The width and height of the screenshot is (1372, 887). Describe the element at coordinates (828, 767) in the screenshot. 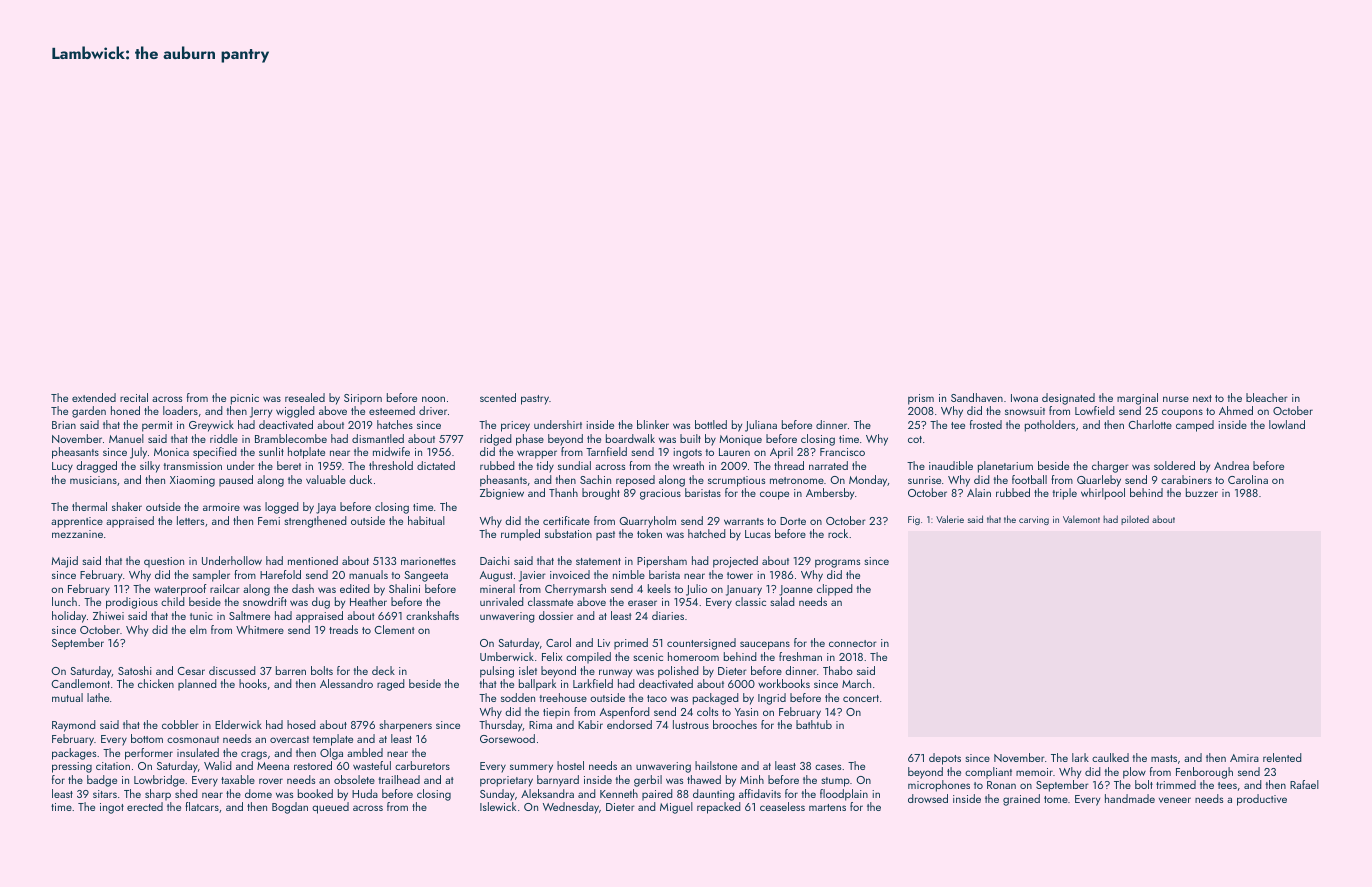

I see `cases` at that location.
